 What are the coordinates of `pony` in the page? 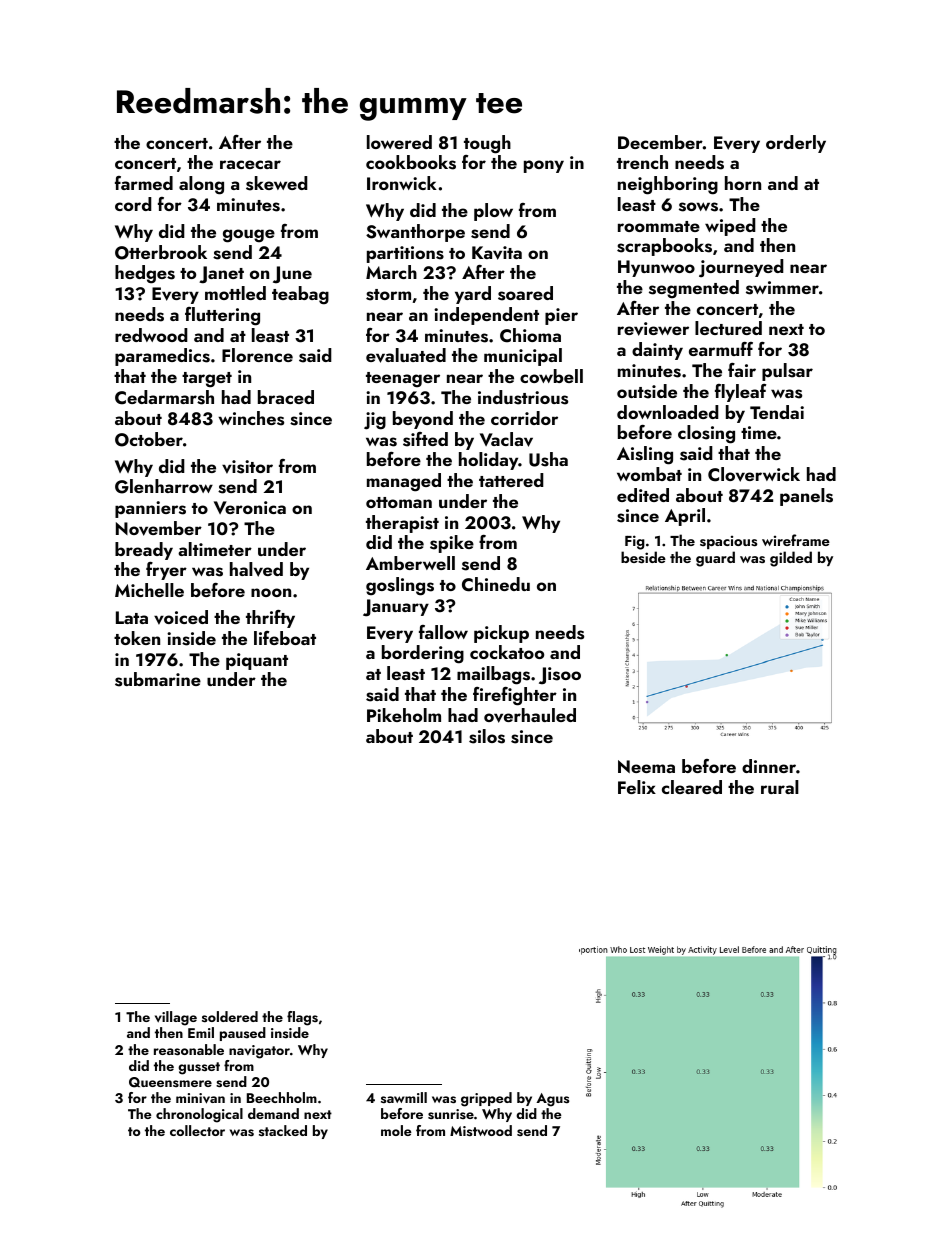 It's located at (544, 166).
